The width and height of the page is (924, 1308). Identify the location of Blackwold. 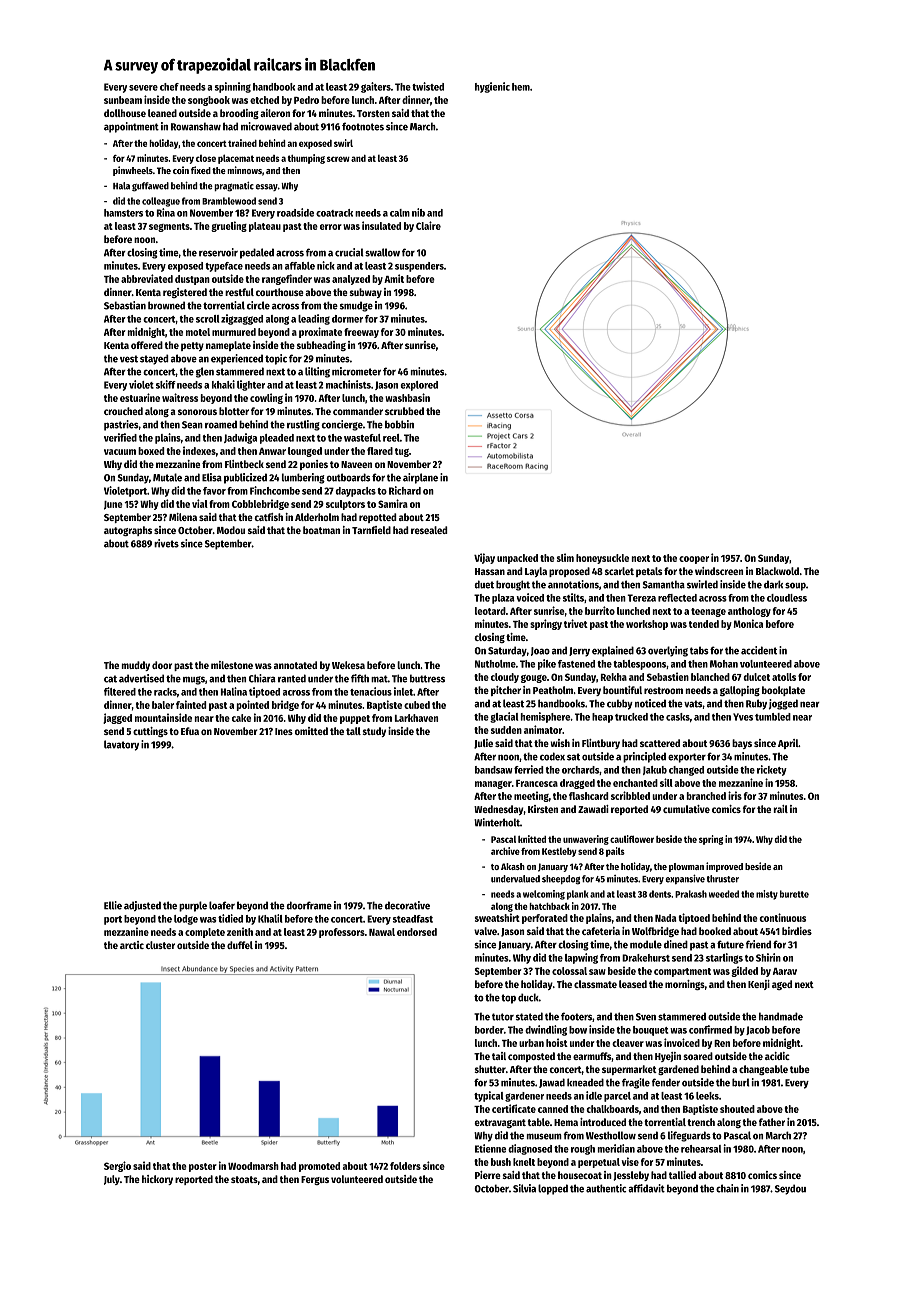
(777, 571).
